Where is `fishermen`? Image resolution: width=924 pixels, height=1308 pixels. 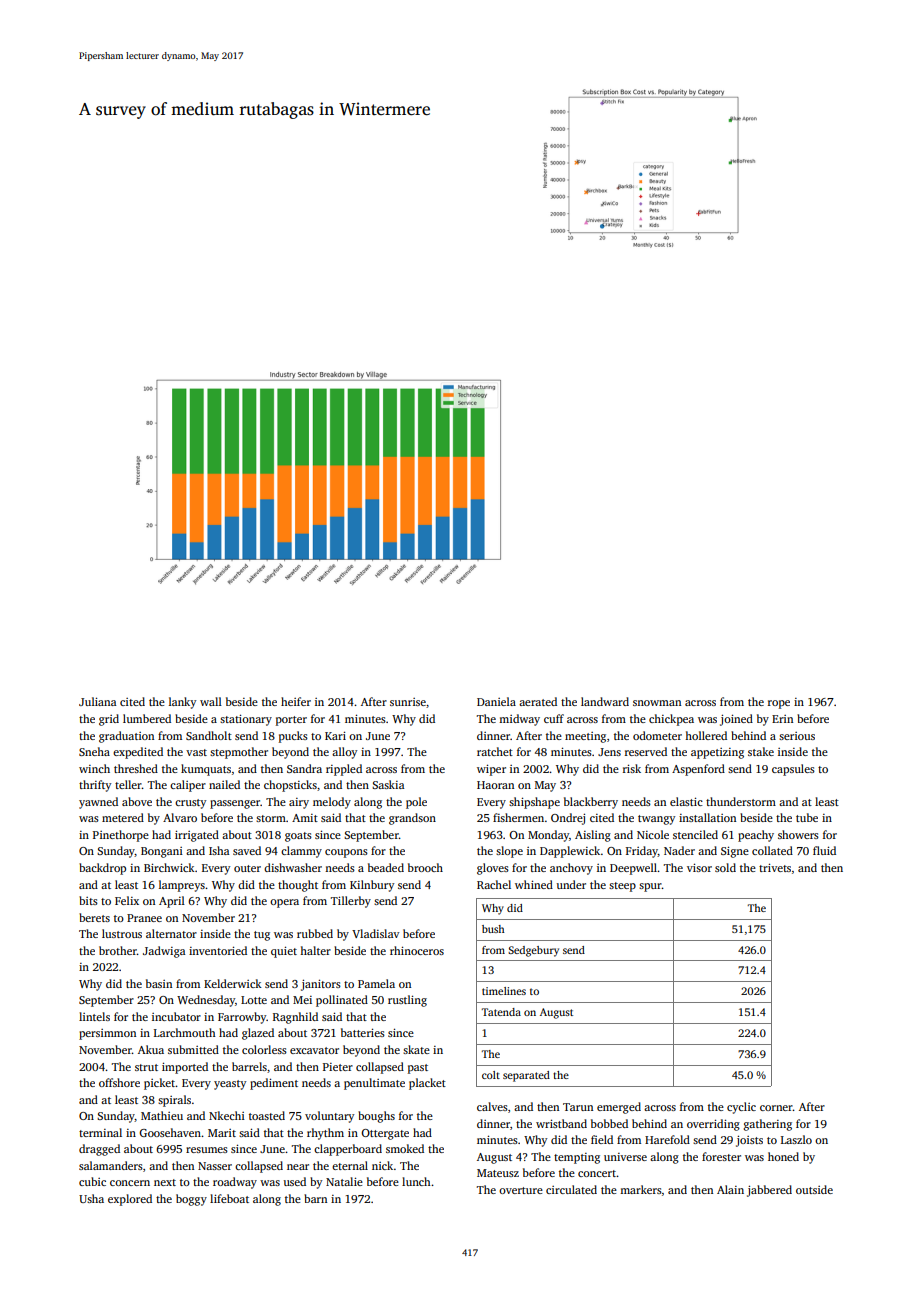
fishermen is located at coordinates (518, 817).
